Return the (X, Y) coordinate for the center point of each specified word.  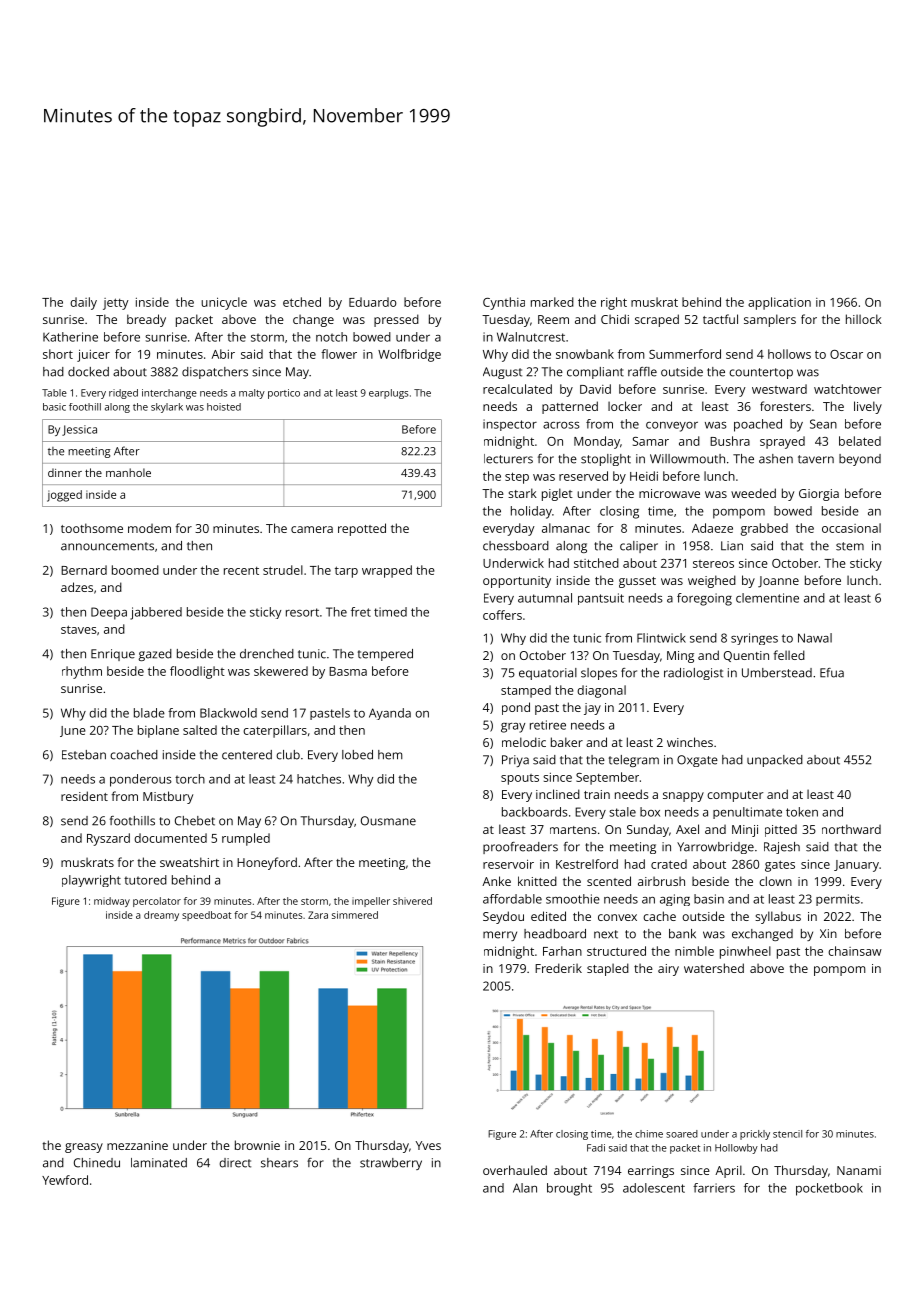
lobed (357, 755)
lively (868, 407)
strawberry (391, 1164)
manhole (128, 472)
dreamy (161, 916)
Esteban (84, 755)
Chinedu (97, 1163)
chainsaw (855, 951)
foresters (785, 406)
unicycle (224, 303)
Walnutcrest (531, 337)
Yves (428, 1145)
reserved (583, 476)
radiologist (693, 674)
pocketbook (829, 1189)
